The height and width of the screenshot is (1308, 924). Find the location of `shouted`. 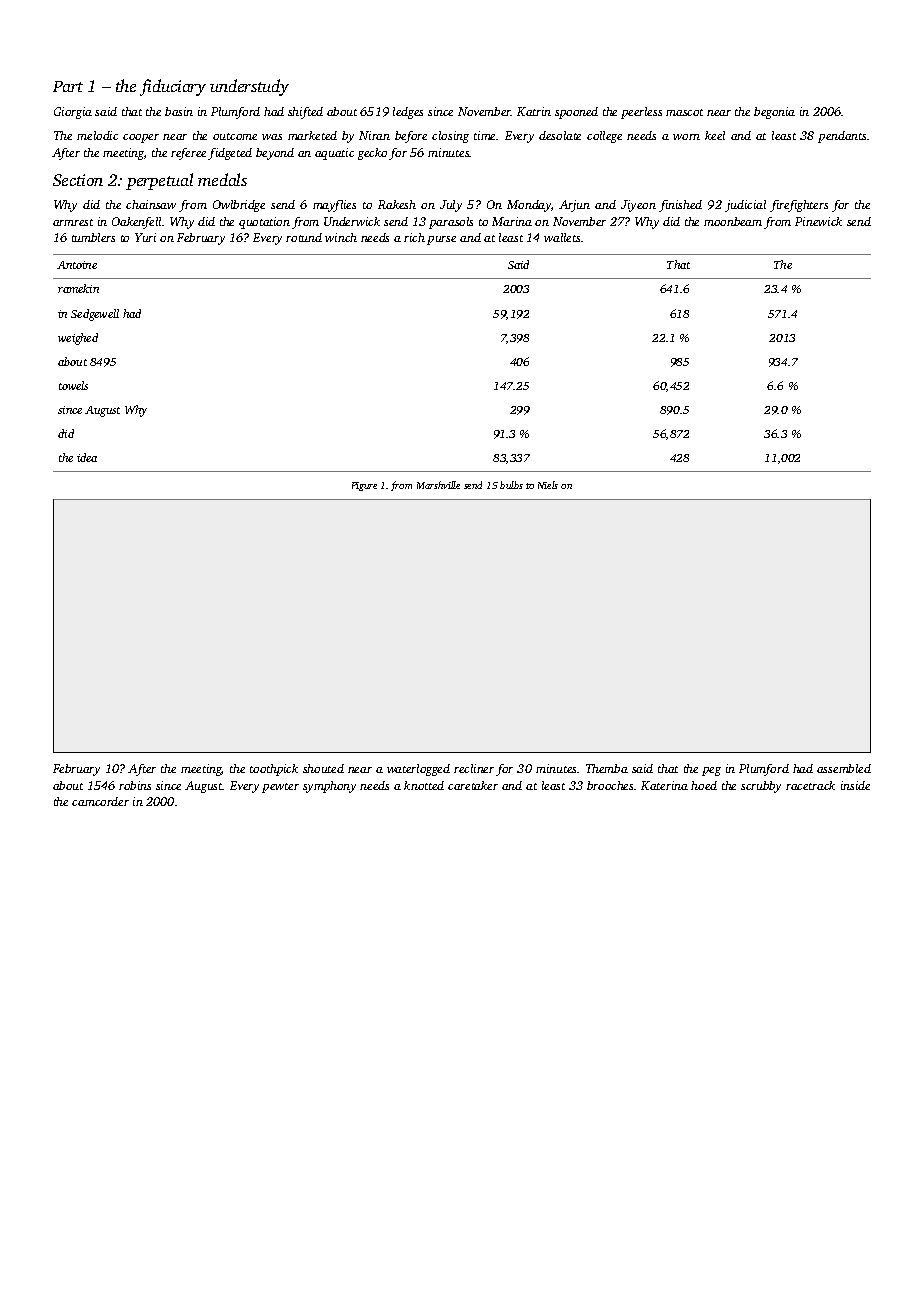

shouted is located at coordinates (323, 768).
